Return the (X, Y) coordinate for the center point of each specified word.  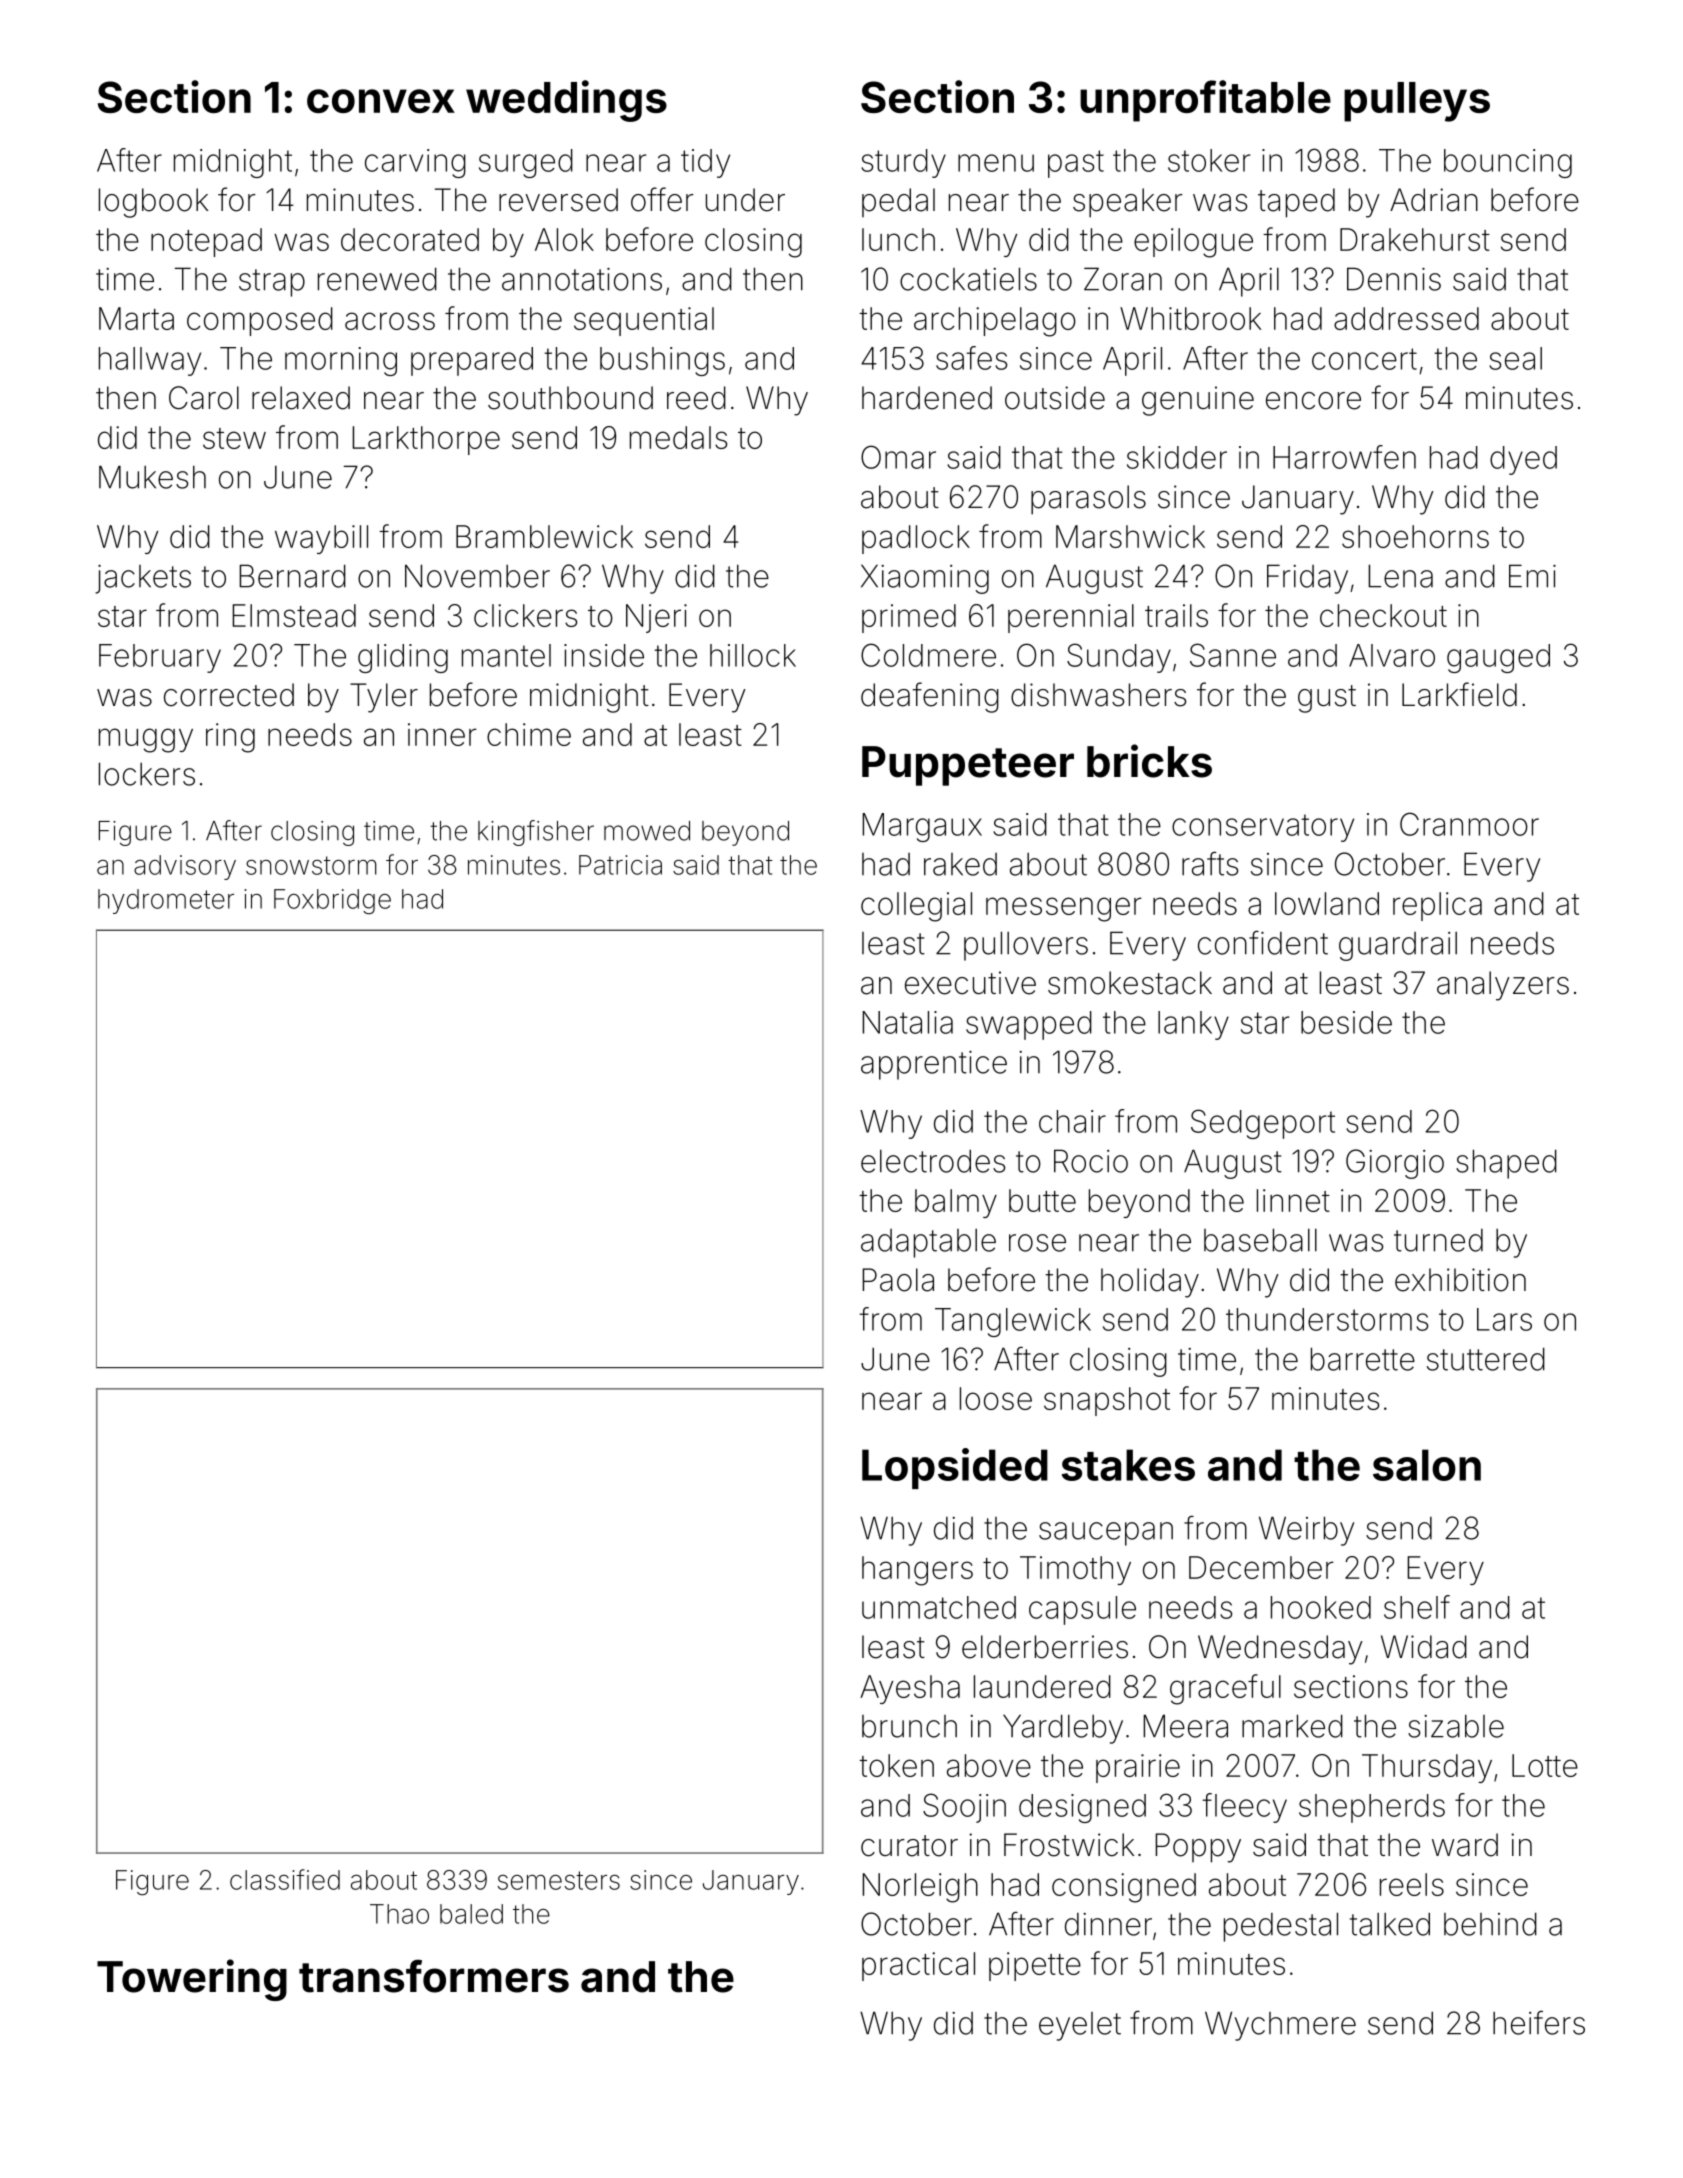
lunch (898, 239)
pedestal (1281, 1927)
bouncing (1508, 163)
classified (285, 1879)
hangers (917, 1571)
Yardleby (1063, 1729)
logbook (153, 203)
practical (918, 1966)
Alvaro (1392, 655)
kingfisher (536, 833)
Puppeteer (968, 766)
